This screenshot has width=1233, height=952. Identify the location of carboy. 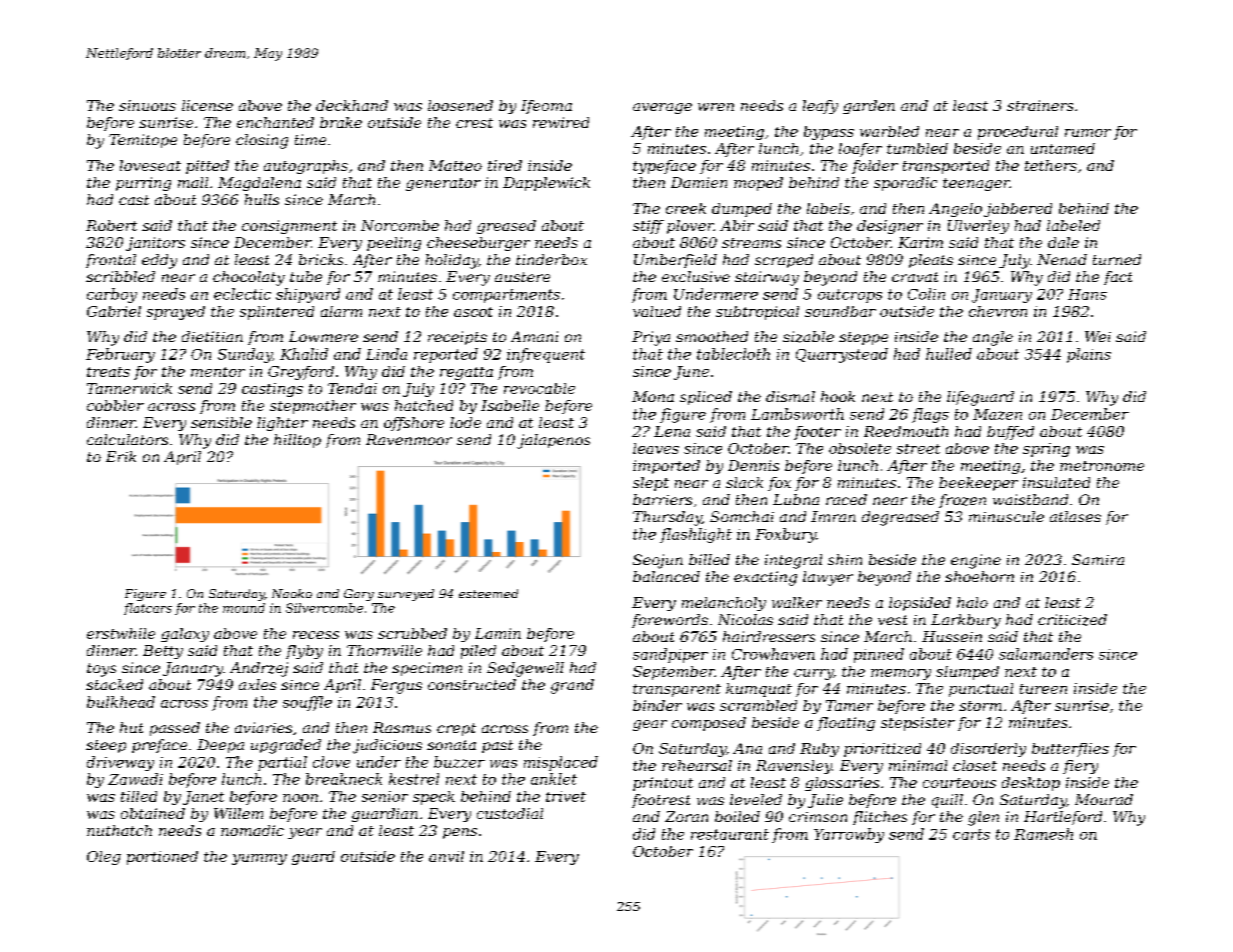
(112, 295).
